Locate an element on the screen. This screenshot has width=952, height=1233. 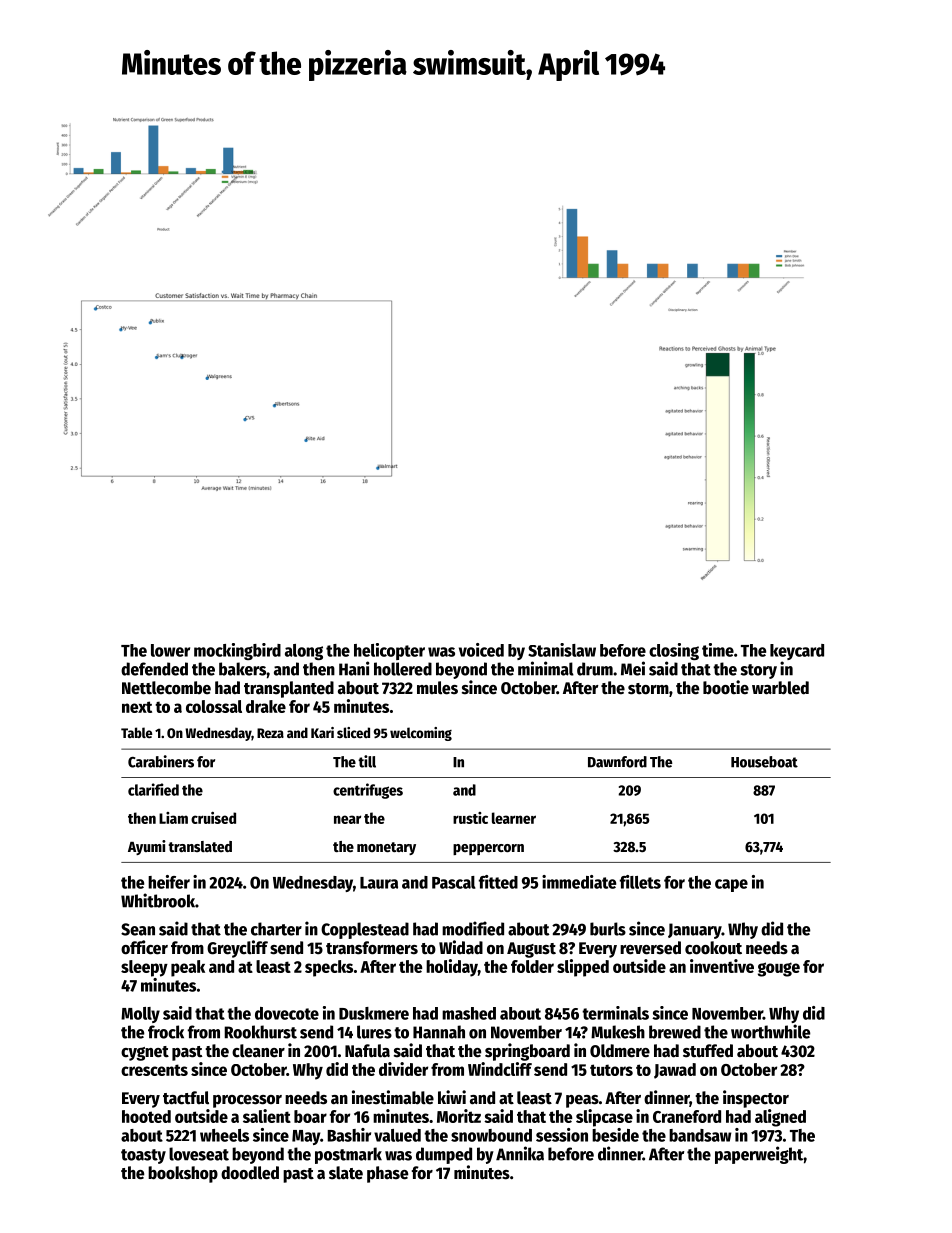
hooted is located at coordinates (146, 1116).
